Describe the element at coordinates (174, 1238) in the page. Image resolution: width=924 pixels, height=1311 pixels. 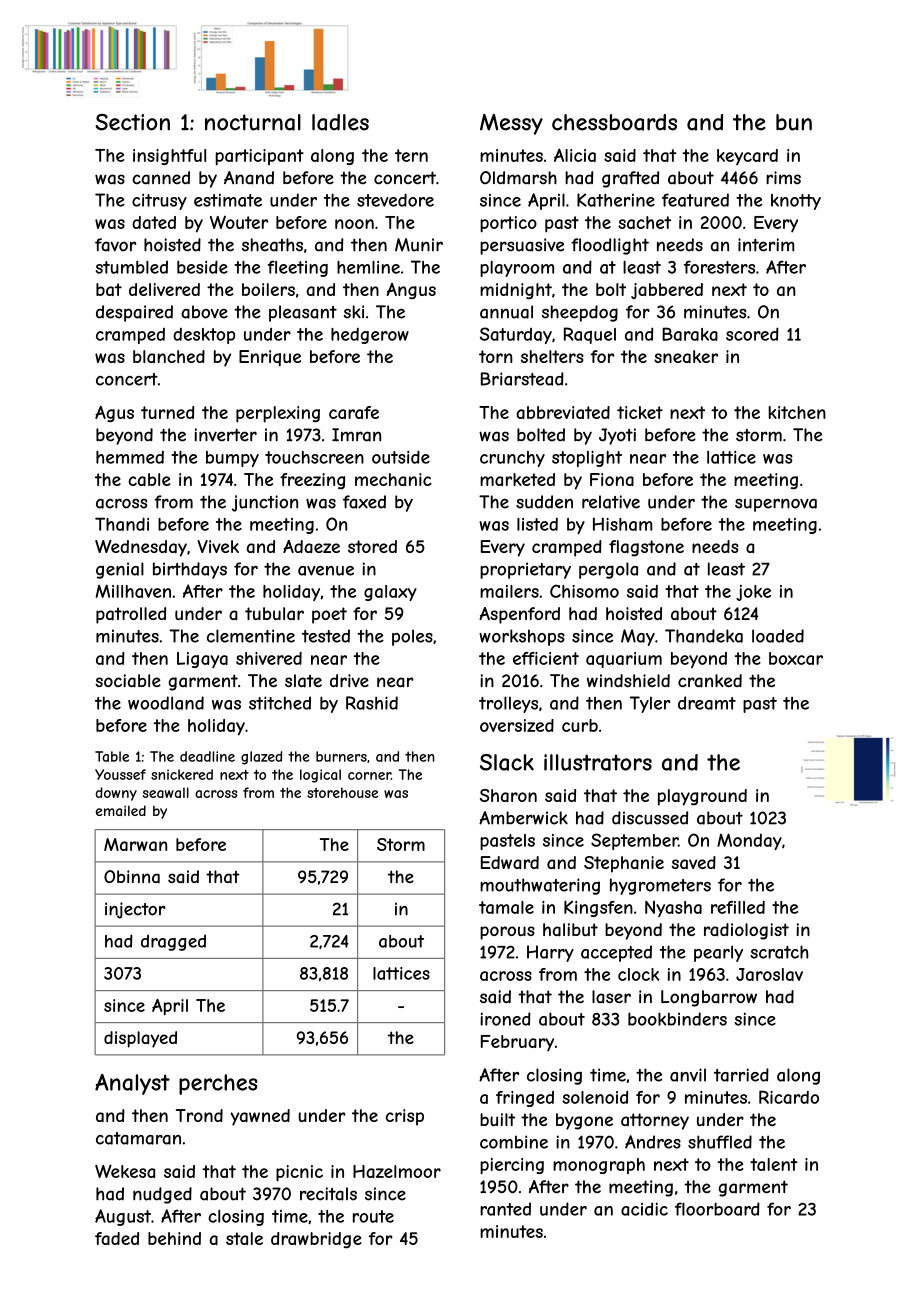
I see `behind` at that location.
